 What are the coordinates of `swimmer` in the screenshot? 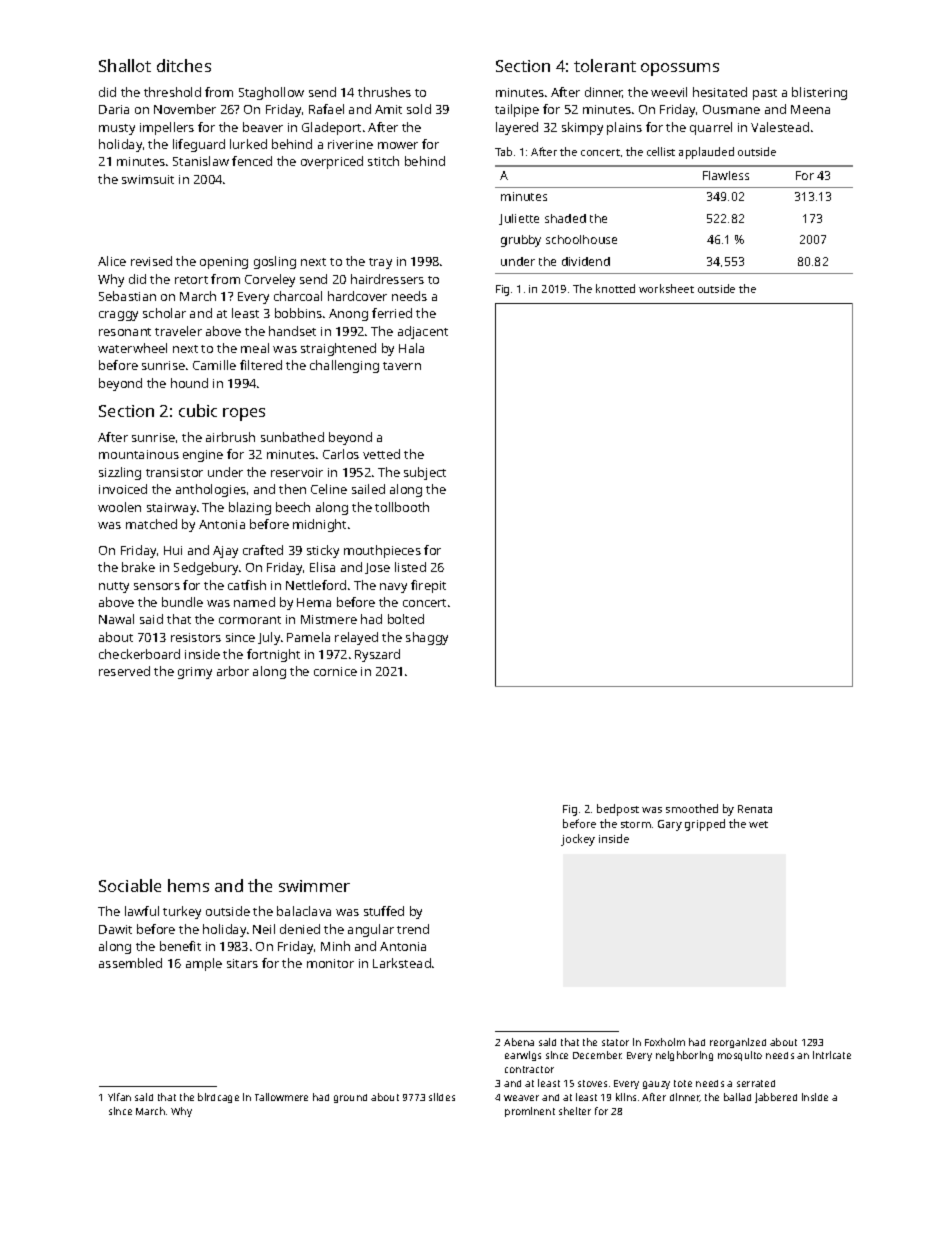 It's located at (314, 886).
